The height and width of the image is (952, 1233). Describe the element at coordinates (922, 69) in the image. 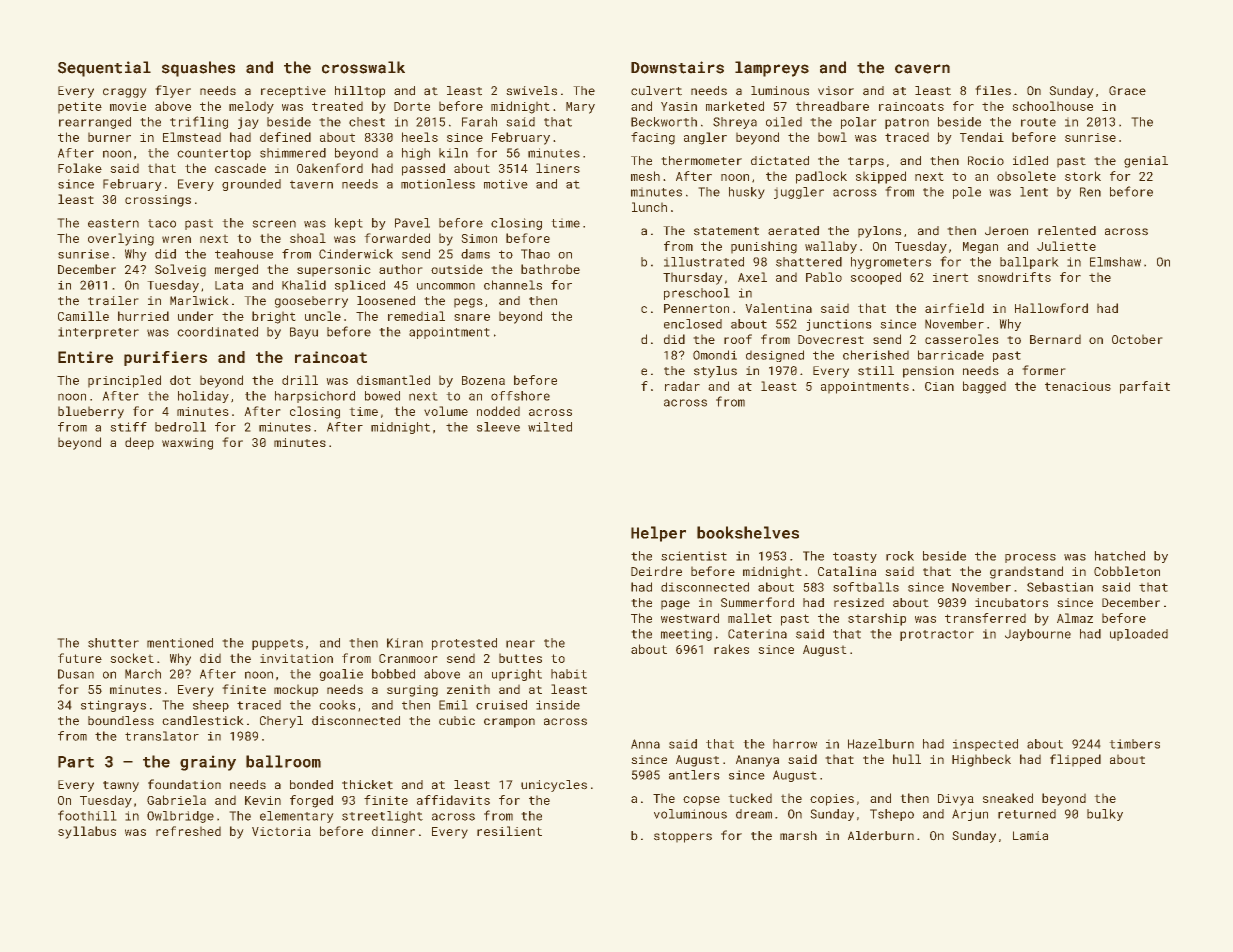

I see `cavern` at that location.
